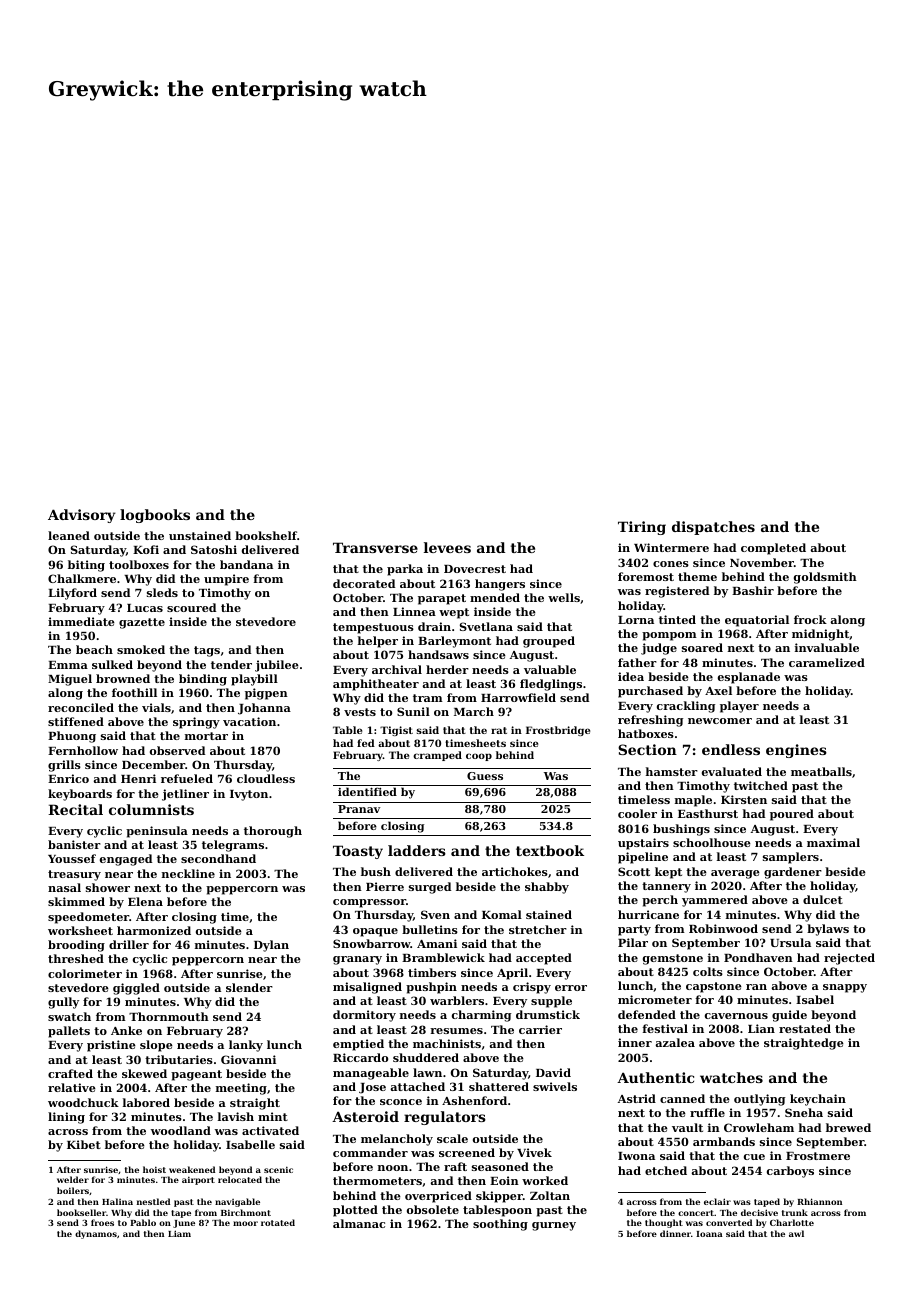 The width and height of the page is (924, 1308). What do you see at coordinates (249, 987) in the page?
I see `slender` at bounding box center [249, 987].
